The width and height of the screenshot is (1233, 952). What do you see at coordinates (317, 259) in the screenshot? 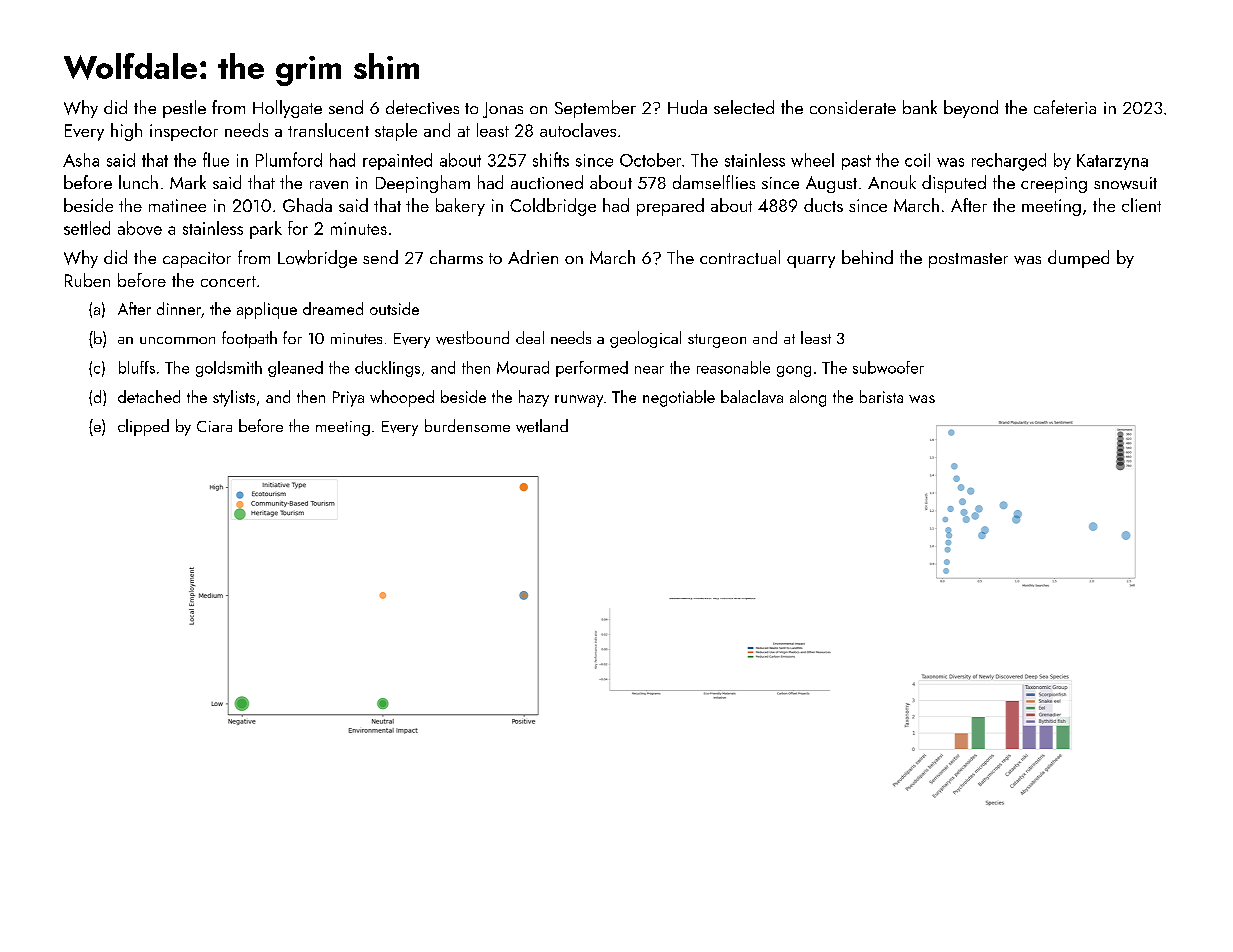
I see `Lowbridge` at bounding box center [317, 259].
